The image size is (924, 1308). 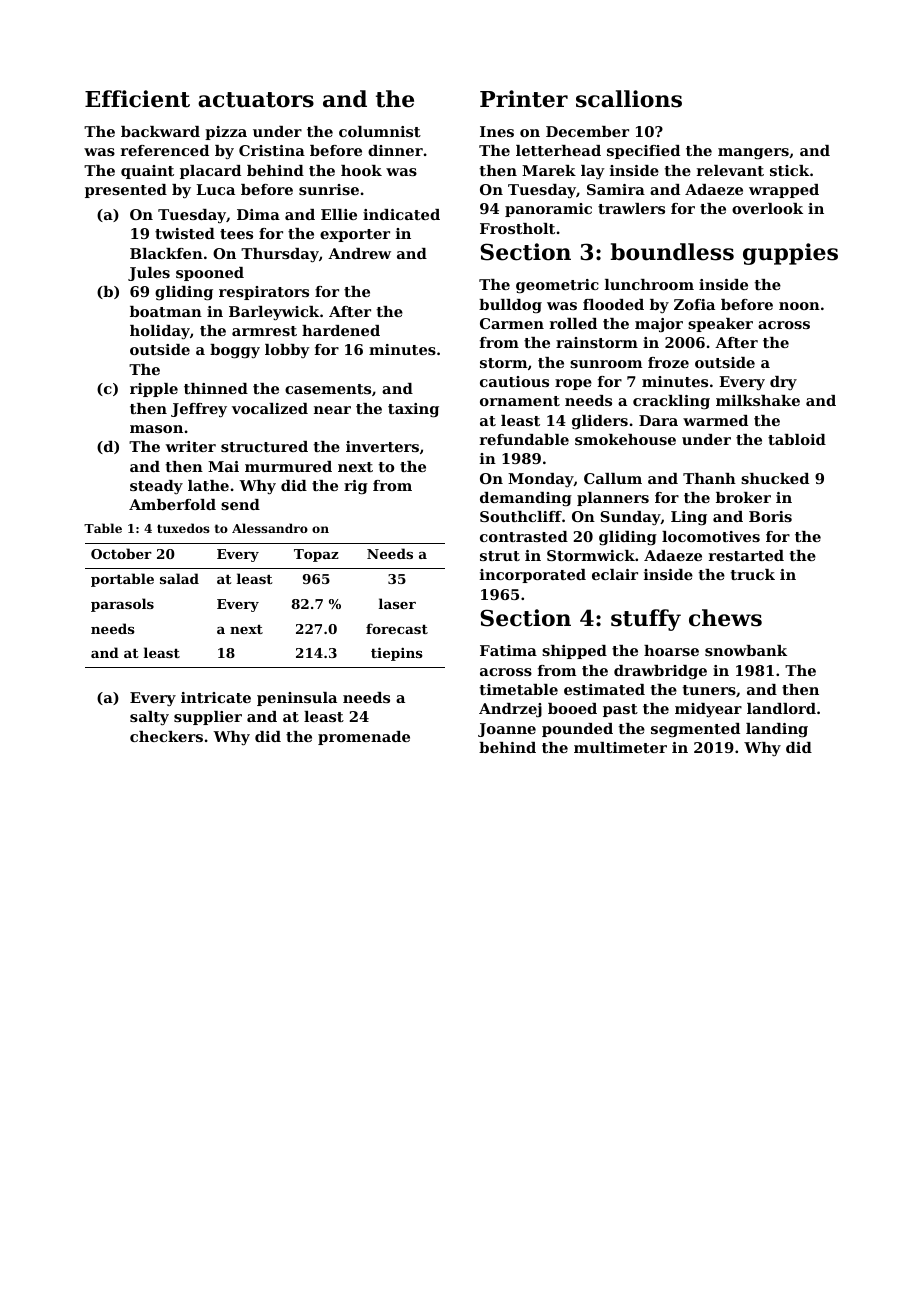 I want to click on hardened, so click(x=341, y=330).
